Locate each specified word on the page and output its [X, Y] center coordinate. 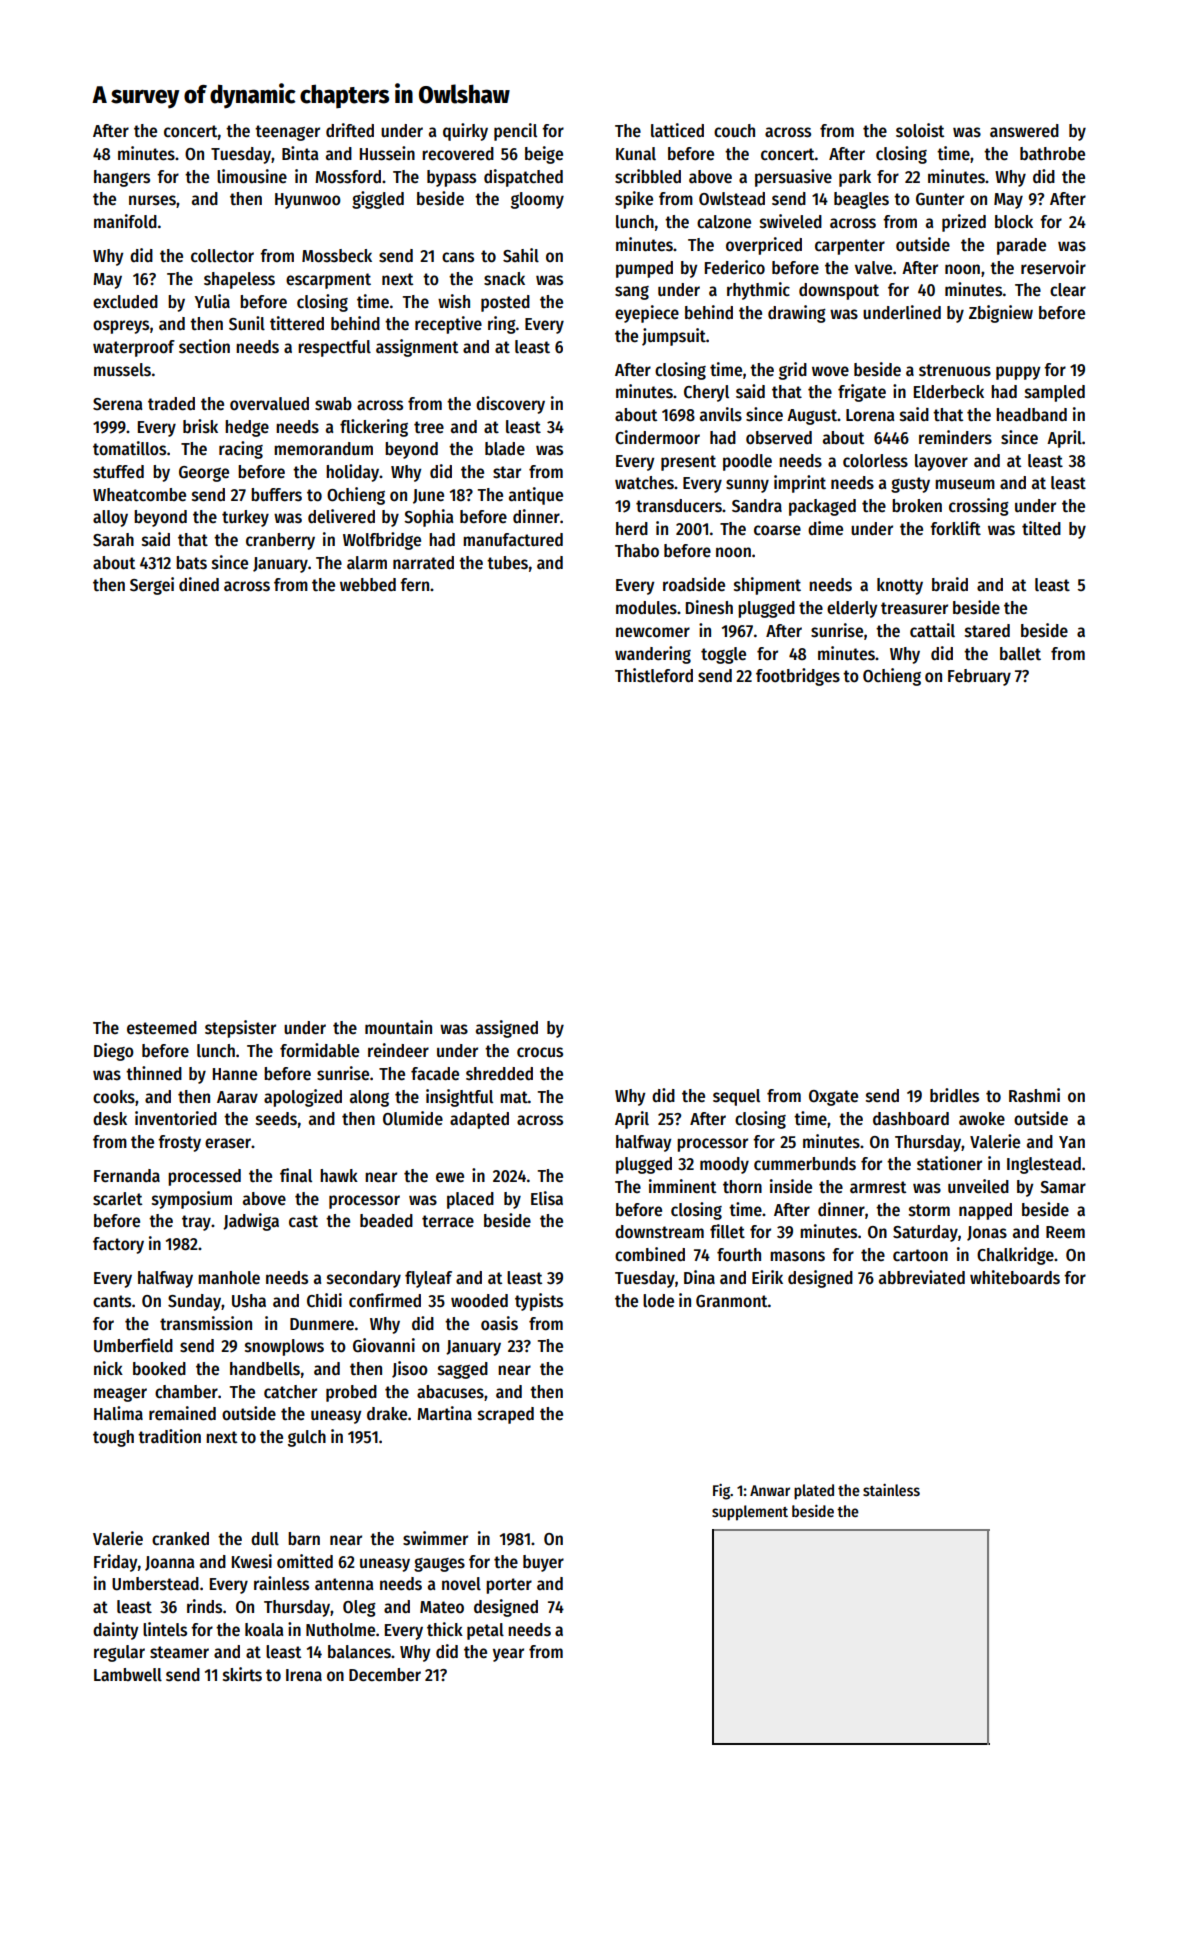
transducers [679, 506]
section [204, 346]
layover [941, 462]
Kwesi [252, 1561]
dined [199, 584]
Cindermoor [657, 437]
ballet [1020, 654]
